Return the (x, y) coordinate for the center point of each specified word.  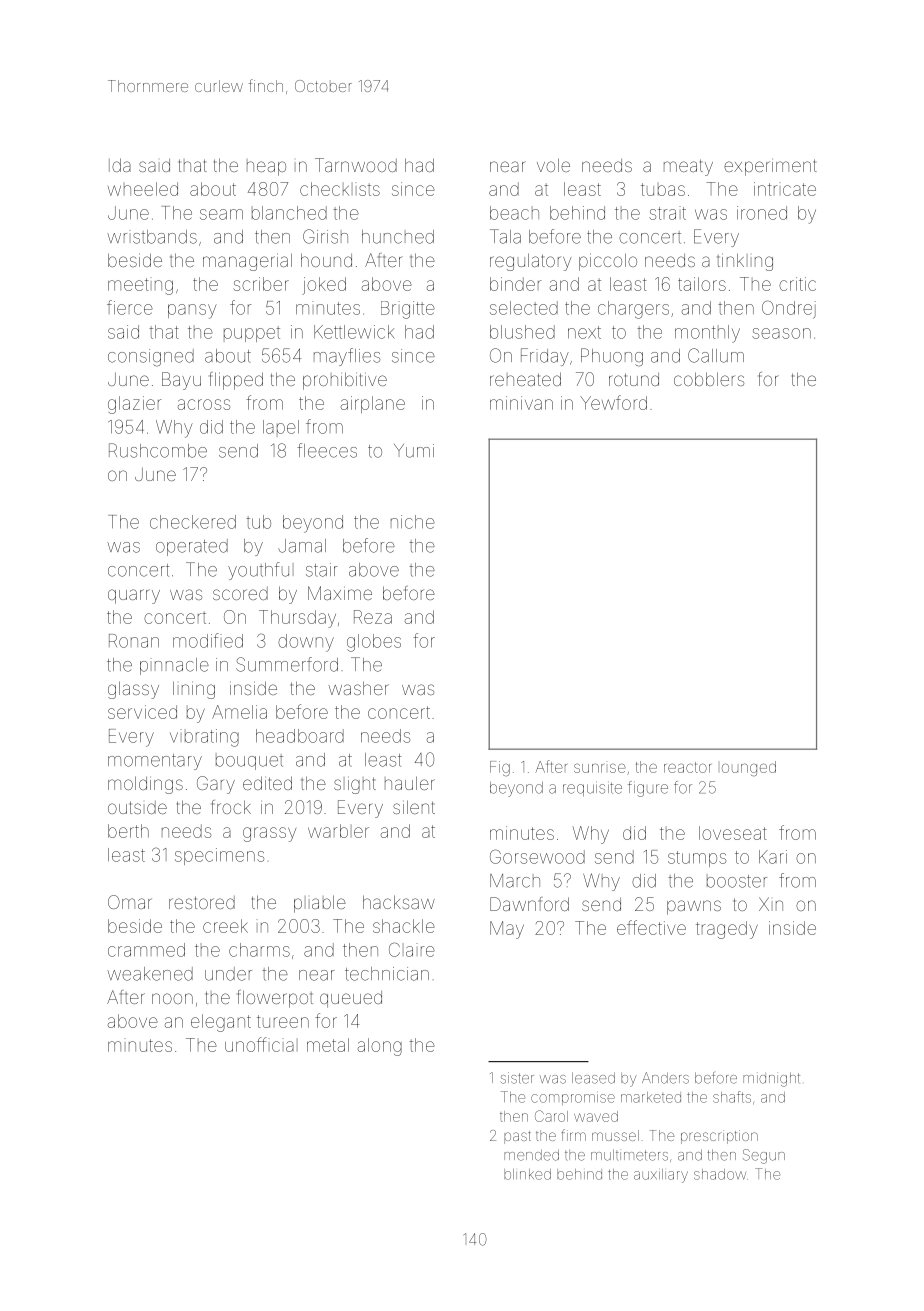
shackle (404, 926)
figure (648, 789)
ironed (762, 213)
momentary (155, 762)
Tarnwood (356, 165)
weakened (150, 974)
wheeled (143, 189)
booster (737, 881)
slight (355, 785)
